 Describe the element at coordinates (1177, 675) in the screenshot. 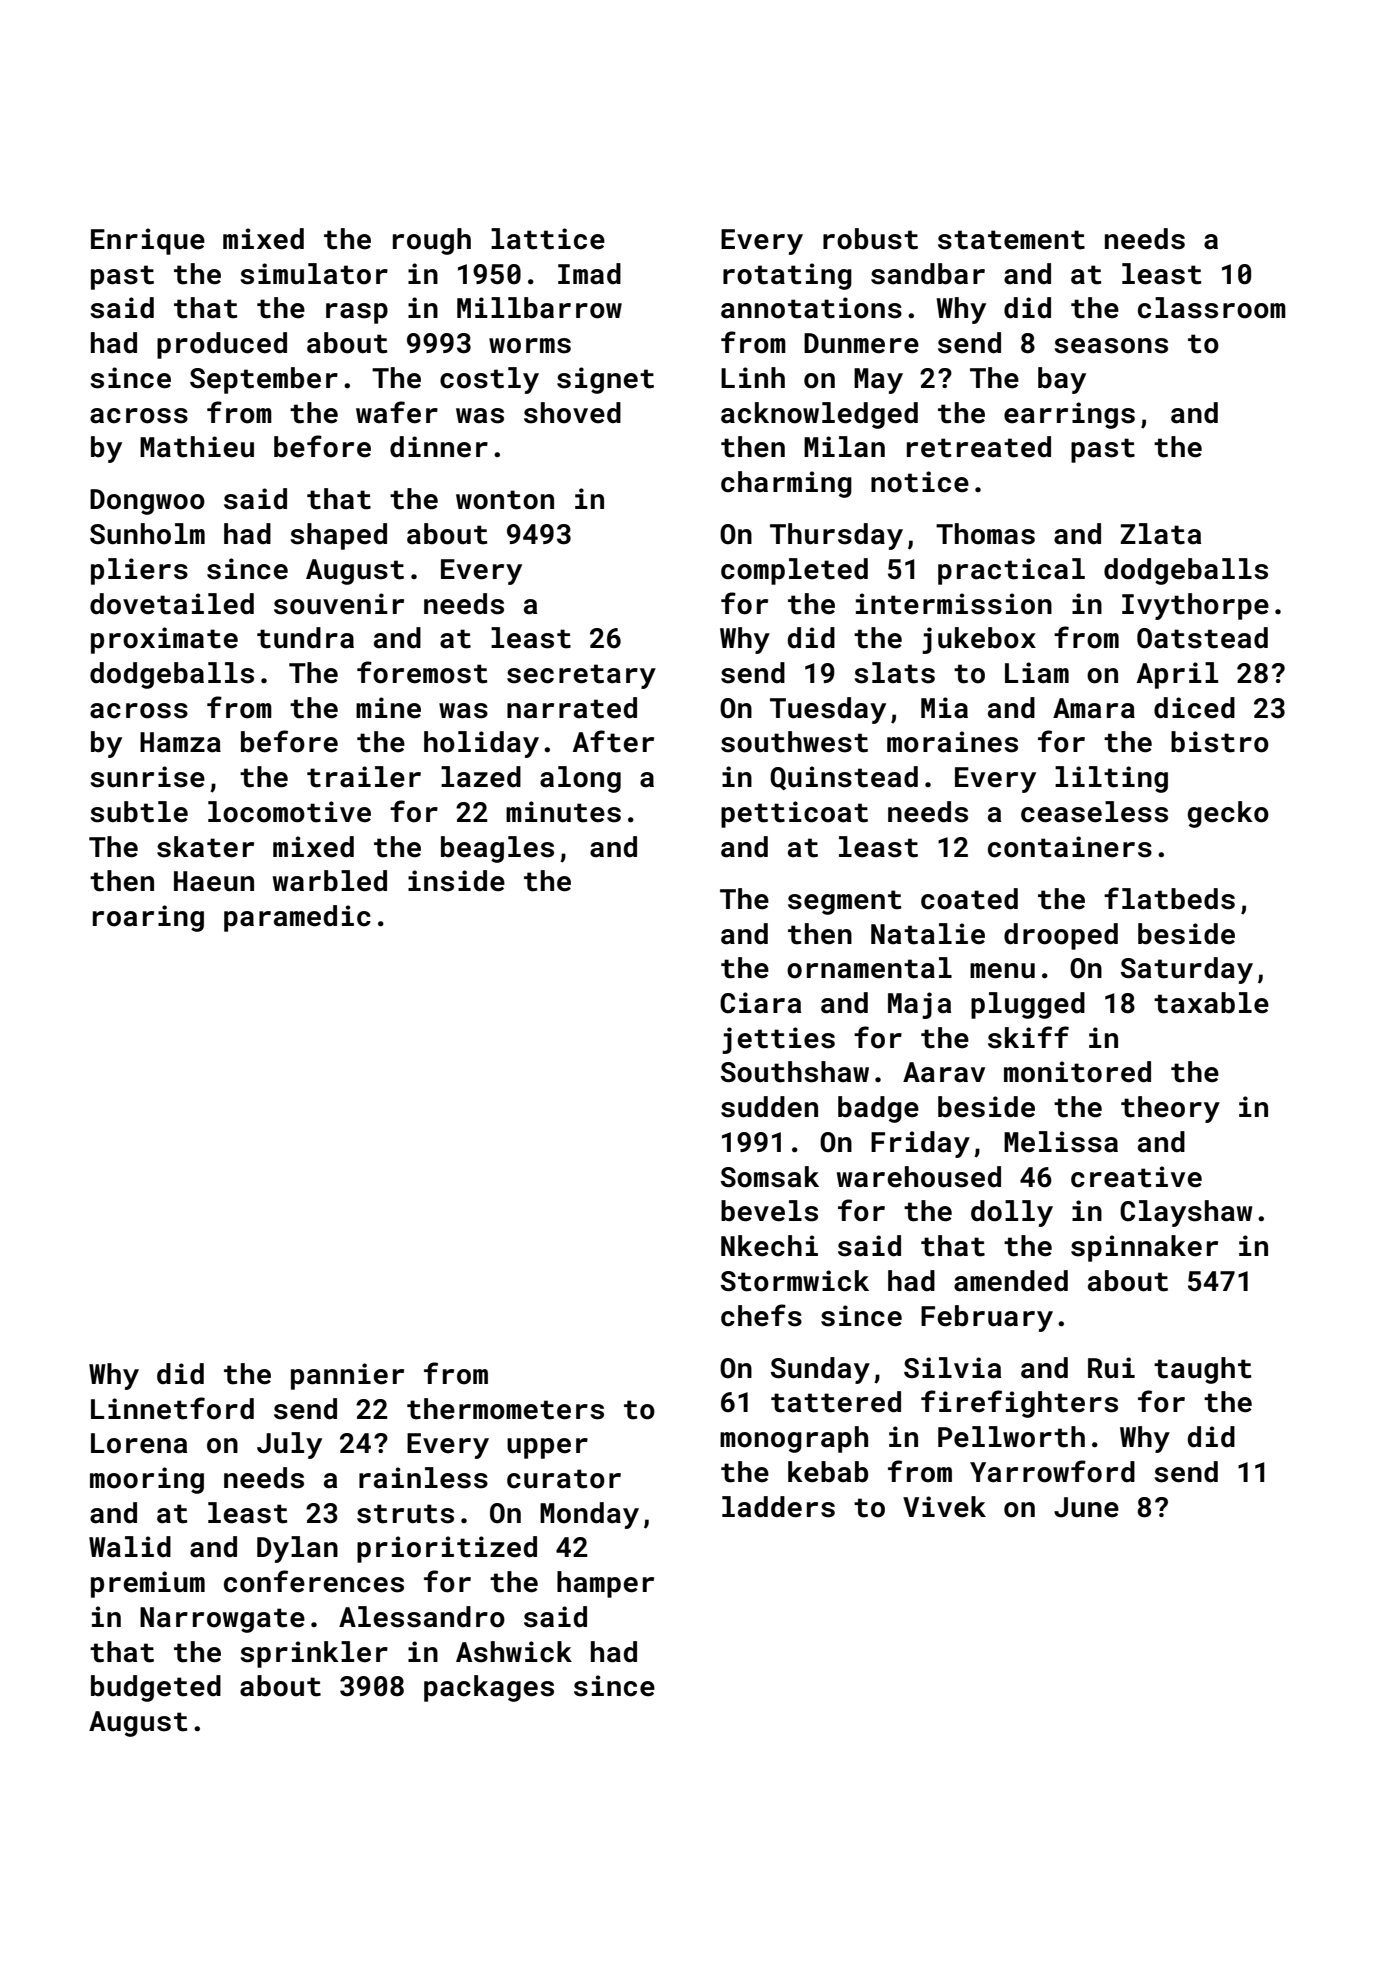

I see `April` at that location.
